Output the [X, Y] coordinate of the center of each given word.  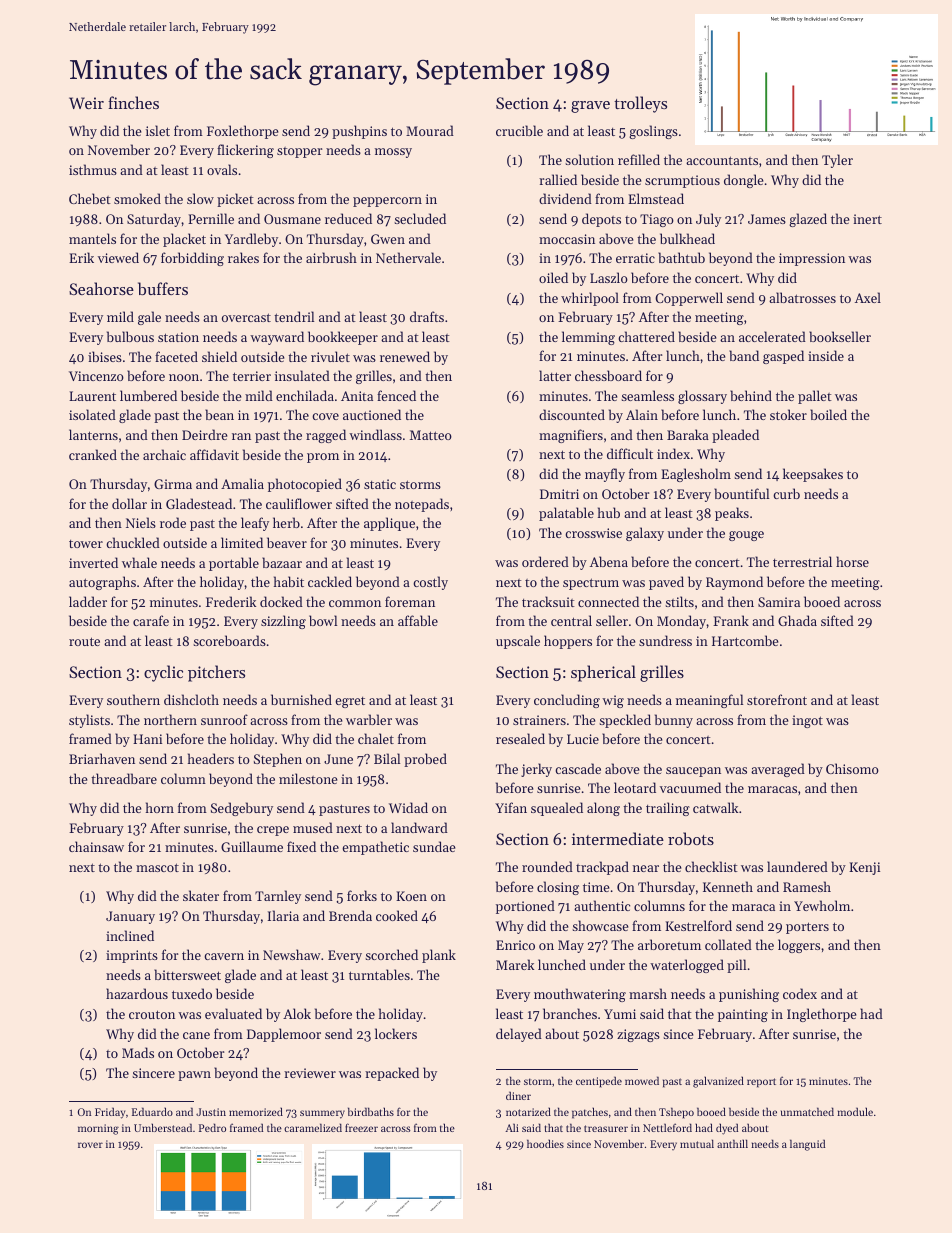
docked [281, 601]
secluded [420, 218]
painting [743, 1015]
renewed [405, 356]
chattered [646, 336]
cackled [330, 581]
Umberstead [163, 1127]
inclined [130, 935]
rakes [243, 257]
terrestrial [802, 561]
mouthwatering [580, 995]
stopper [299, 152]
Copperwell [689, 299]
